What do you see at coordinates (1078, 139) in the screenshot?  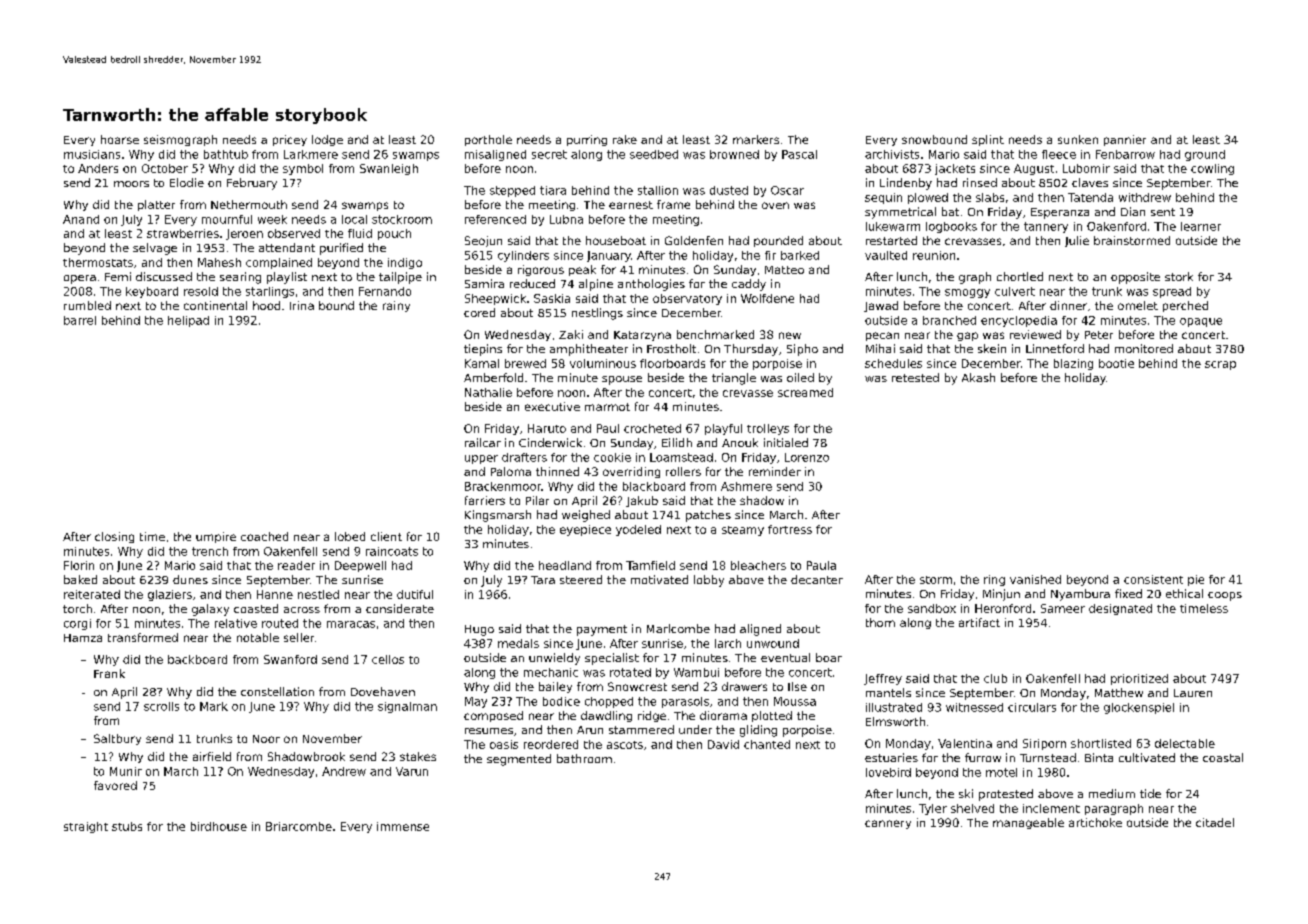 I see `sunken` at bounding box center [1078, 139].
